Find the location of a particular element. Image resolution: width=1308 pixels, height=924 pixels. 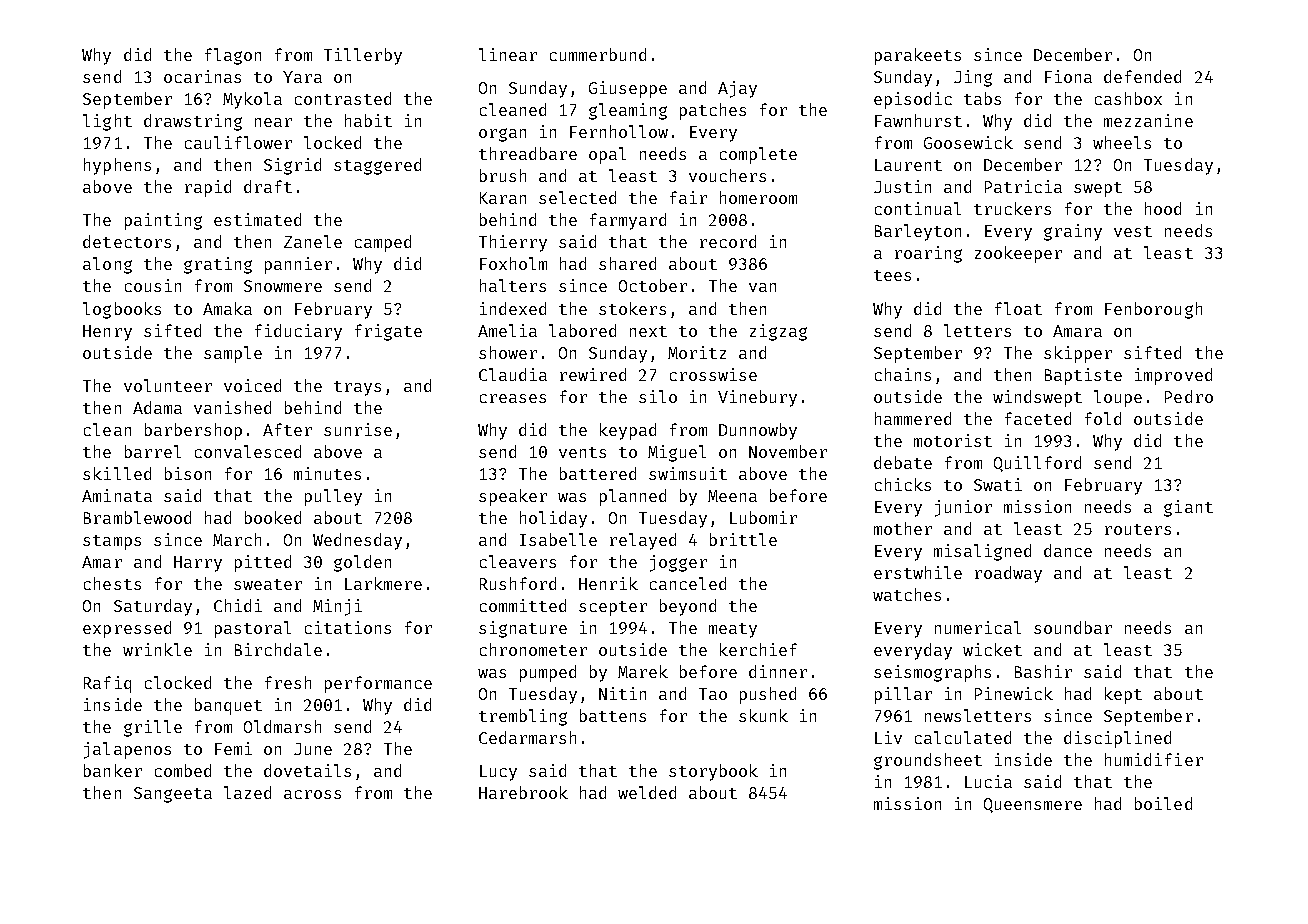

Henrik is located at coordinates (608, 583).
